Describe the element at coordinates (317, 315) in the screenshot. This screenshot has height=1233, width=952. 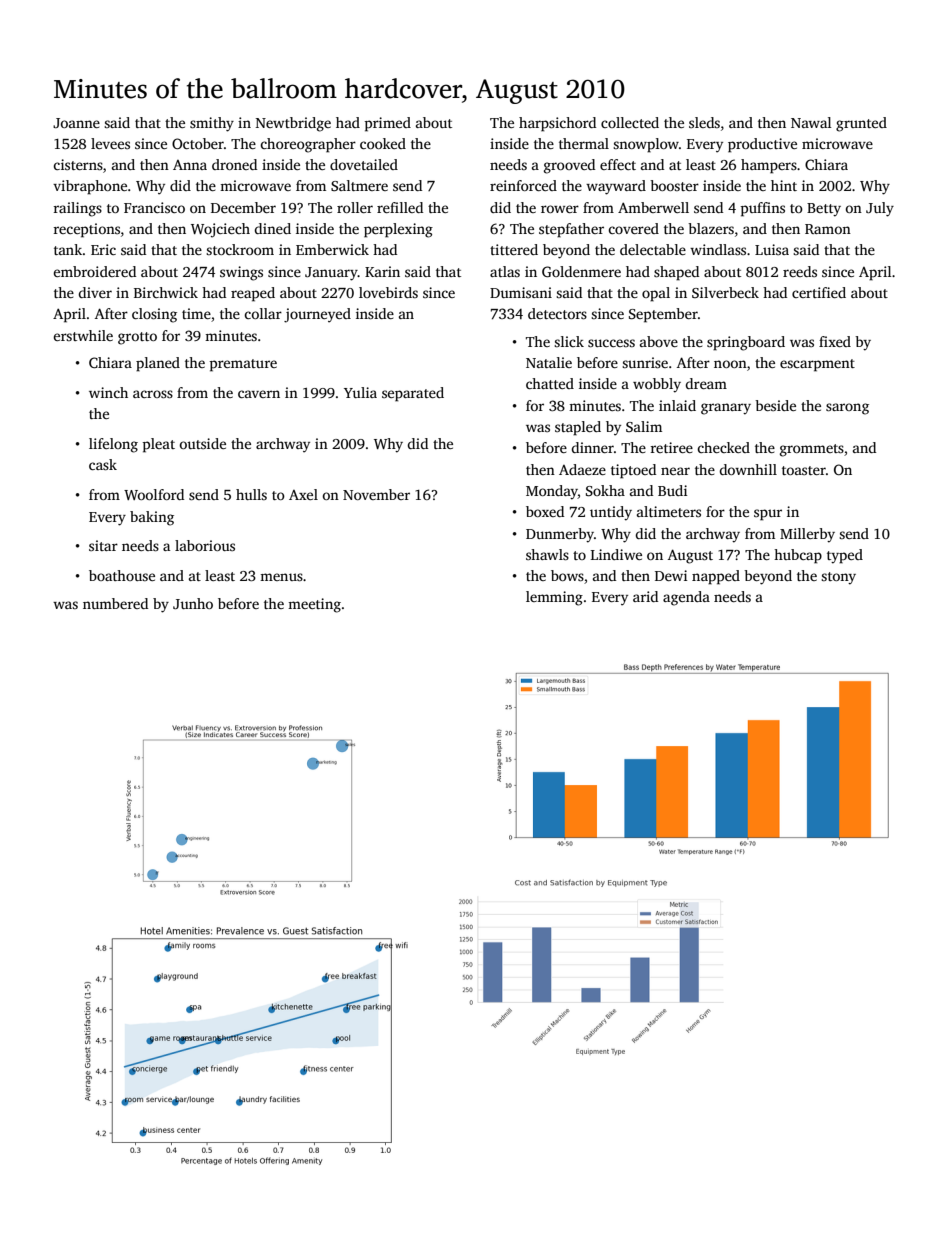
I see `journeyed` at that location.
